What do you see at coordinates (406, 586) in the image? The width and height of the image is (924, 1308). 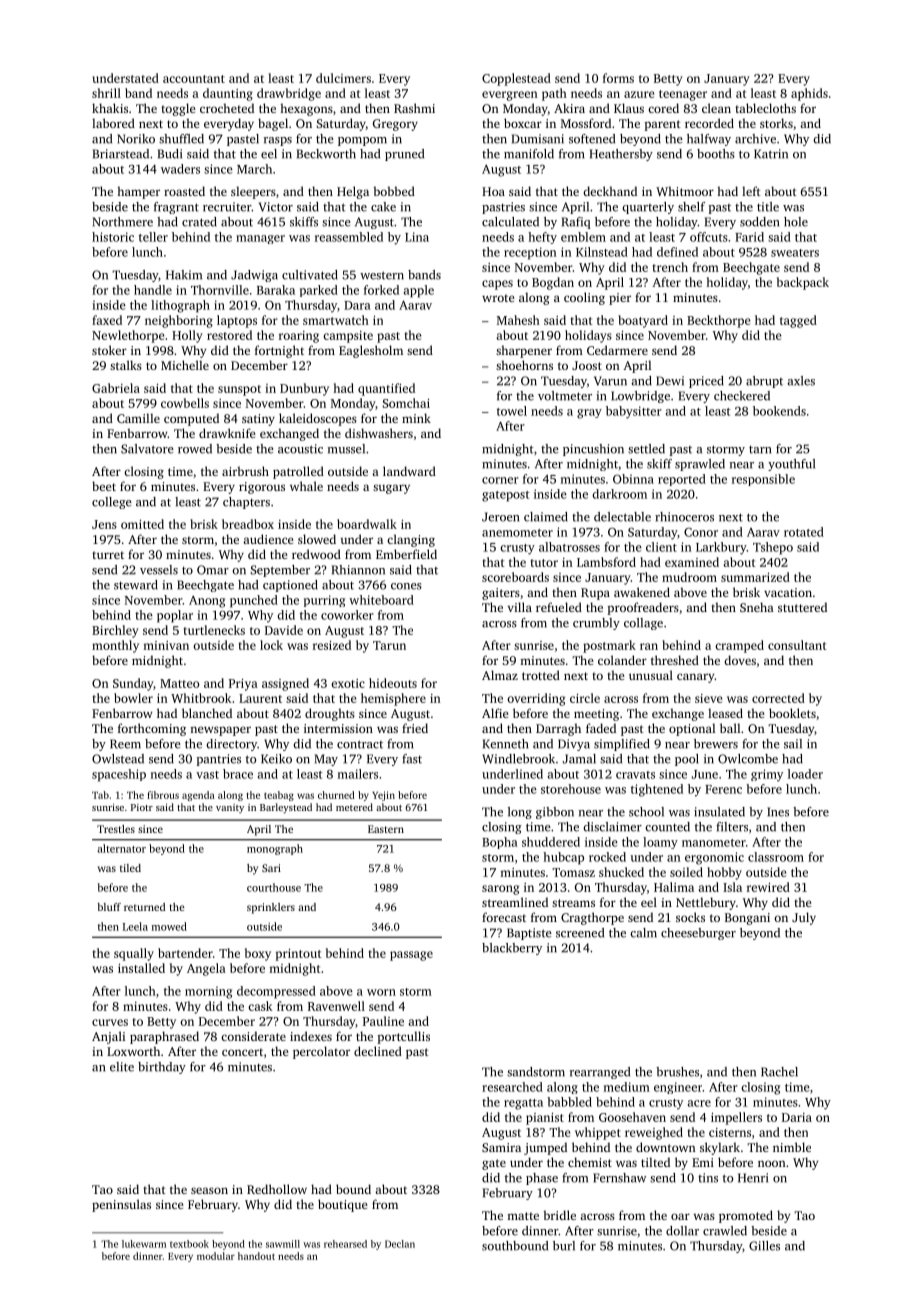 I see `cones` at bounding box center [406, 586].
